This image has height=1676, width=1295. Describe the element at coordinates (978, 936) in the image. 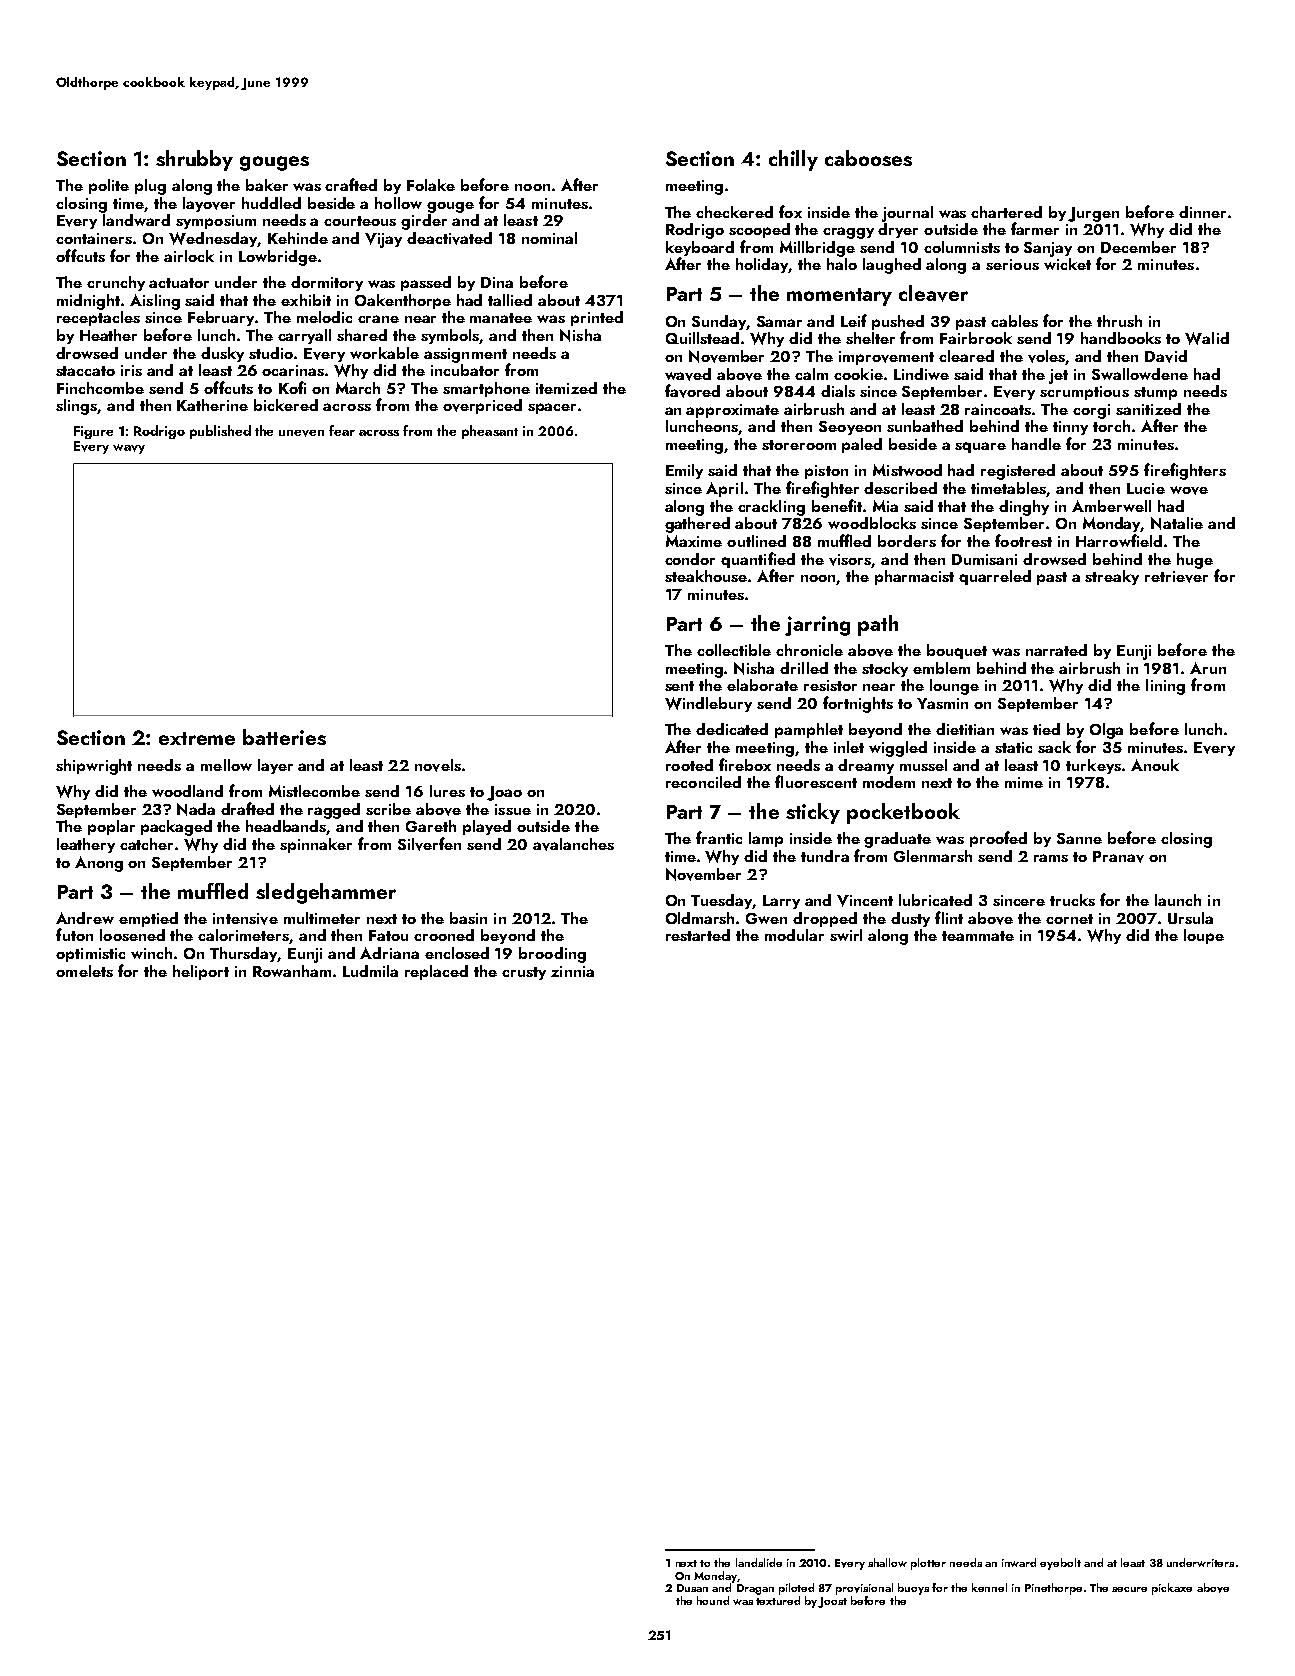

I see `teammate` at that location.
